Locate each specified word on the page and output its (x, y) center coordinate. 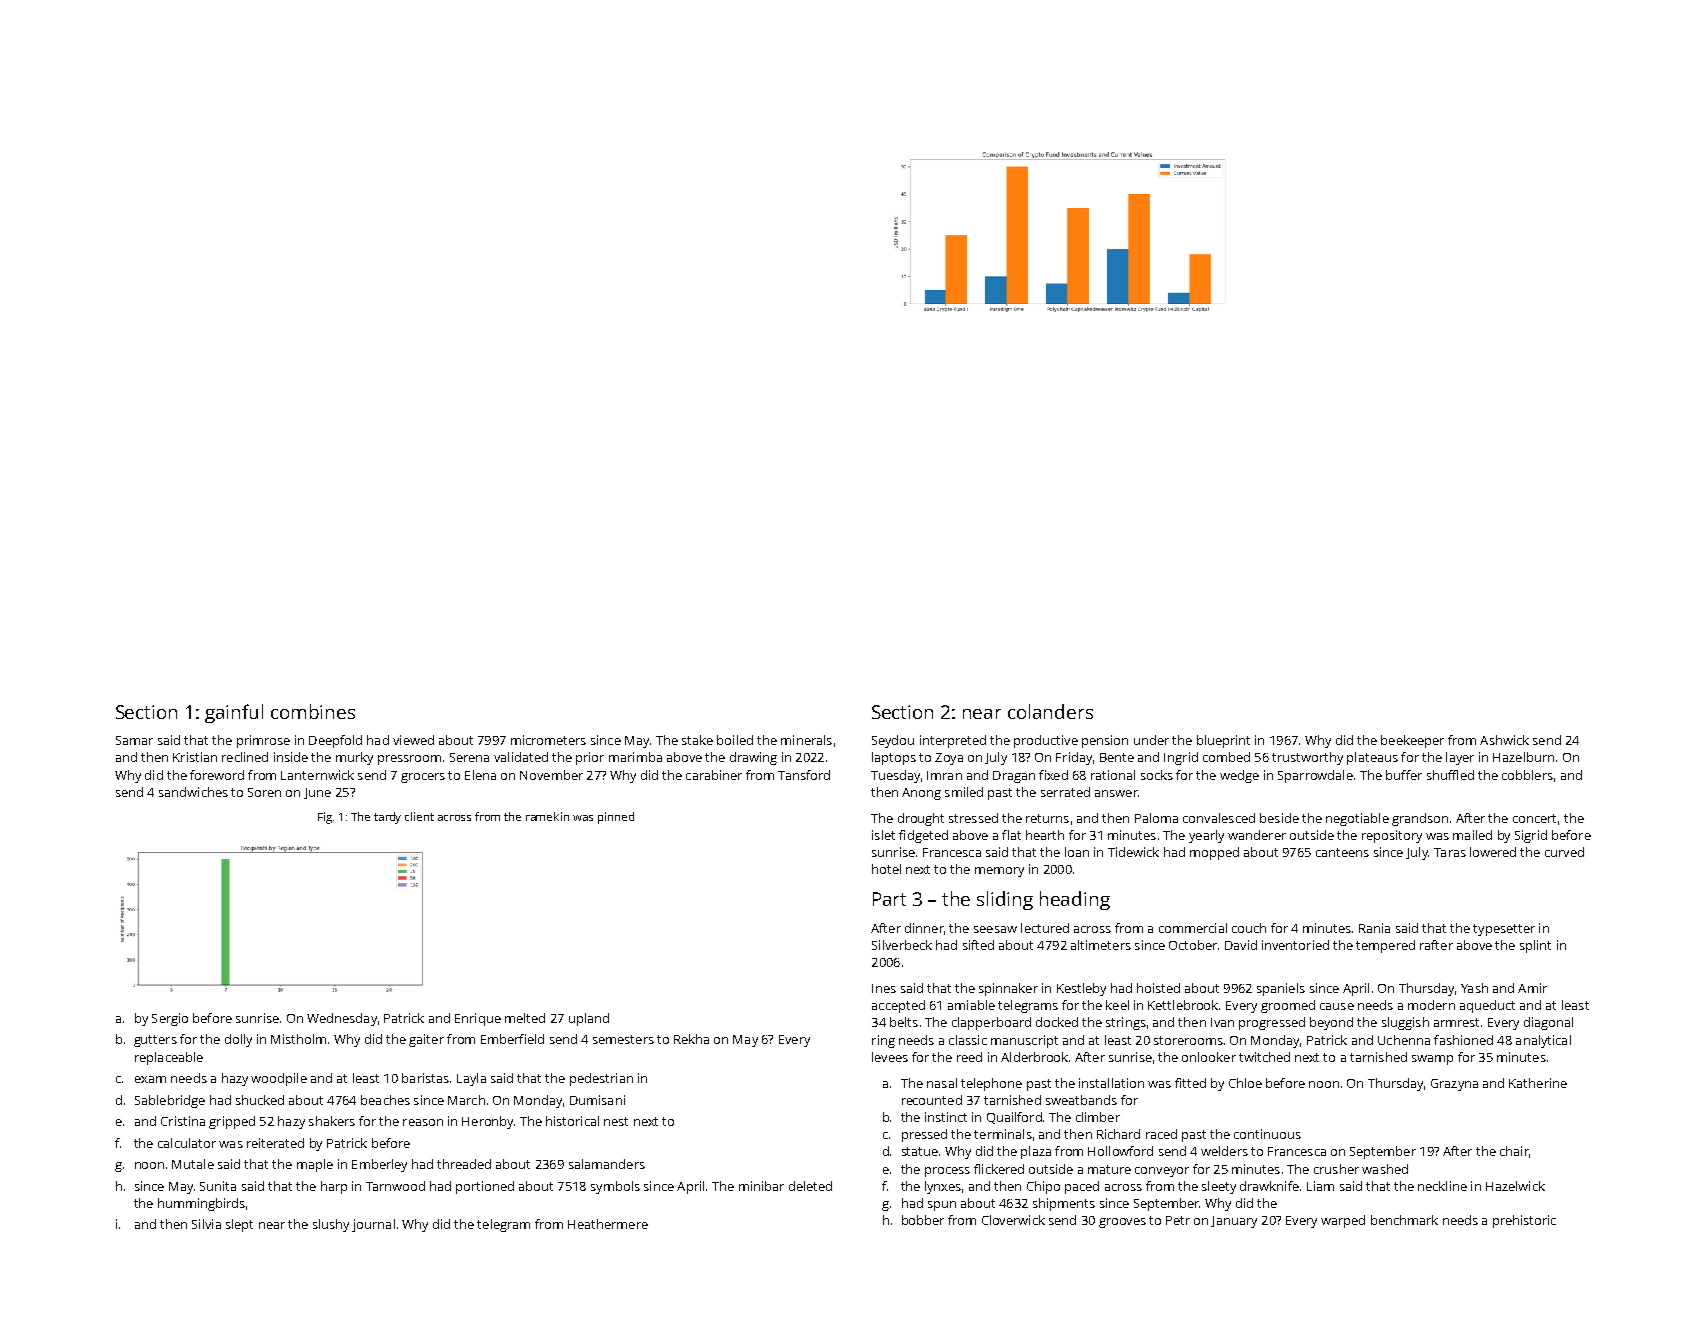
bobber (923, 1220)
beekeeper (1412, 741)
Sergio (170, 1019)
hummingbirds (201, 1204)
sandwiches (193, 792)
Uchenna (1404, 1040)
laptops (894, 758)
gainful (234, 713)
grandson (1420, 819)
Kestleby (1081, 989)
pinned (616, 818)
